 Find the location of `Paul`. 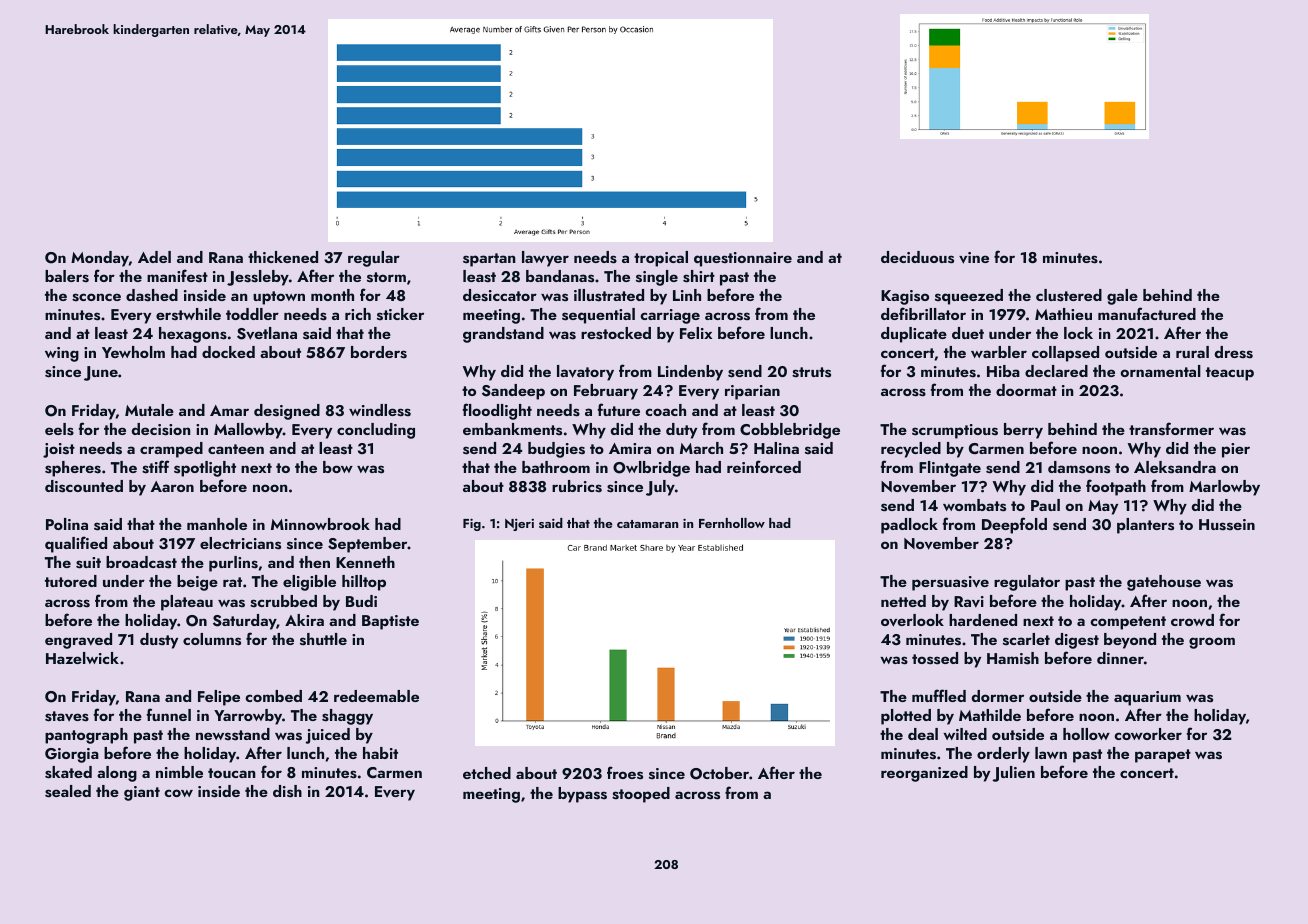

Paul is located at coordinates (1045, 505).
